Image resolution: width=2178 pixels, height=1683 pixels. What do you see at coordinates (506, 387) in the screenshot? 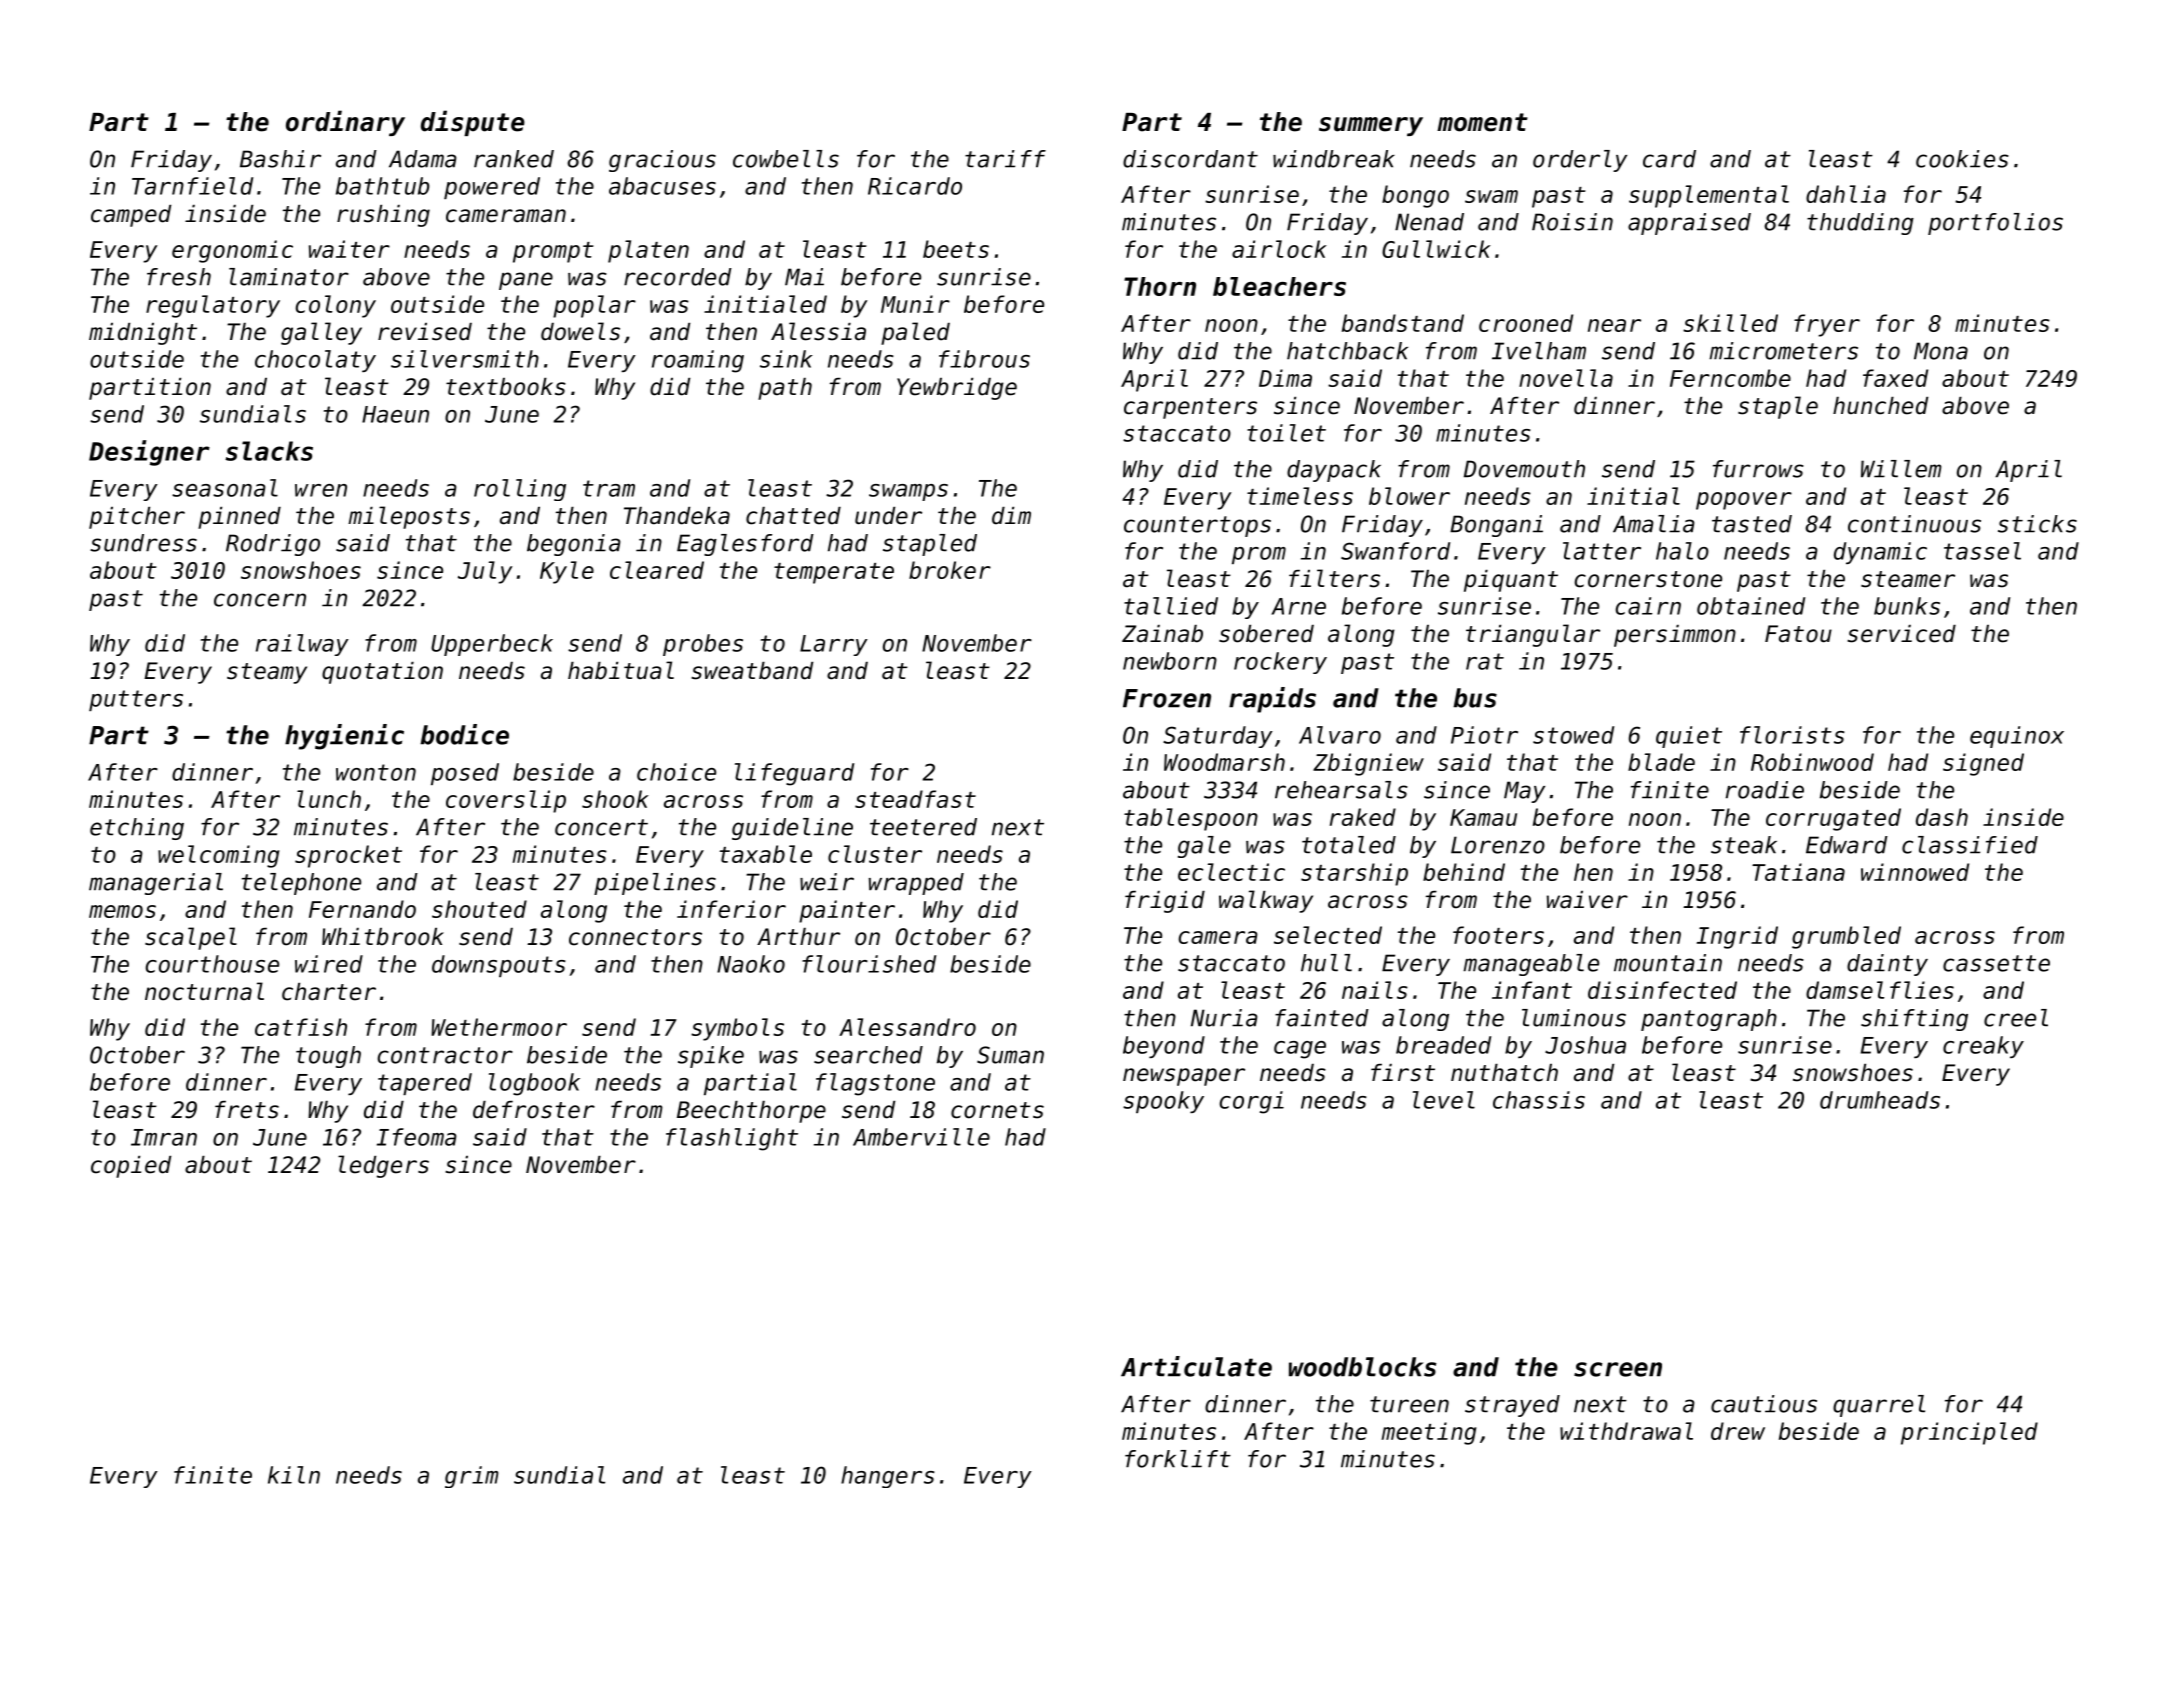
I see `textbooks` at bounding box center [506, 387].
